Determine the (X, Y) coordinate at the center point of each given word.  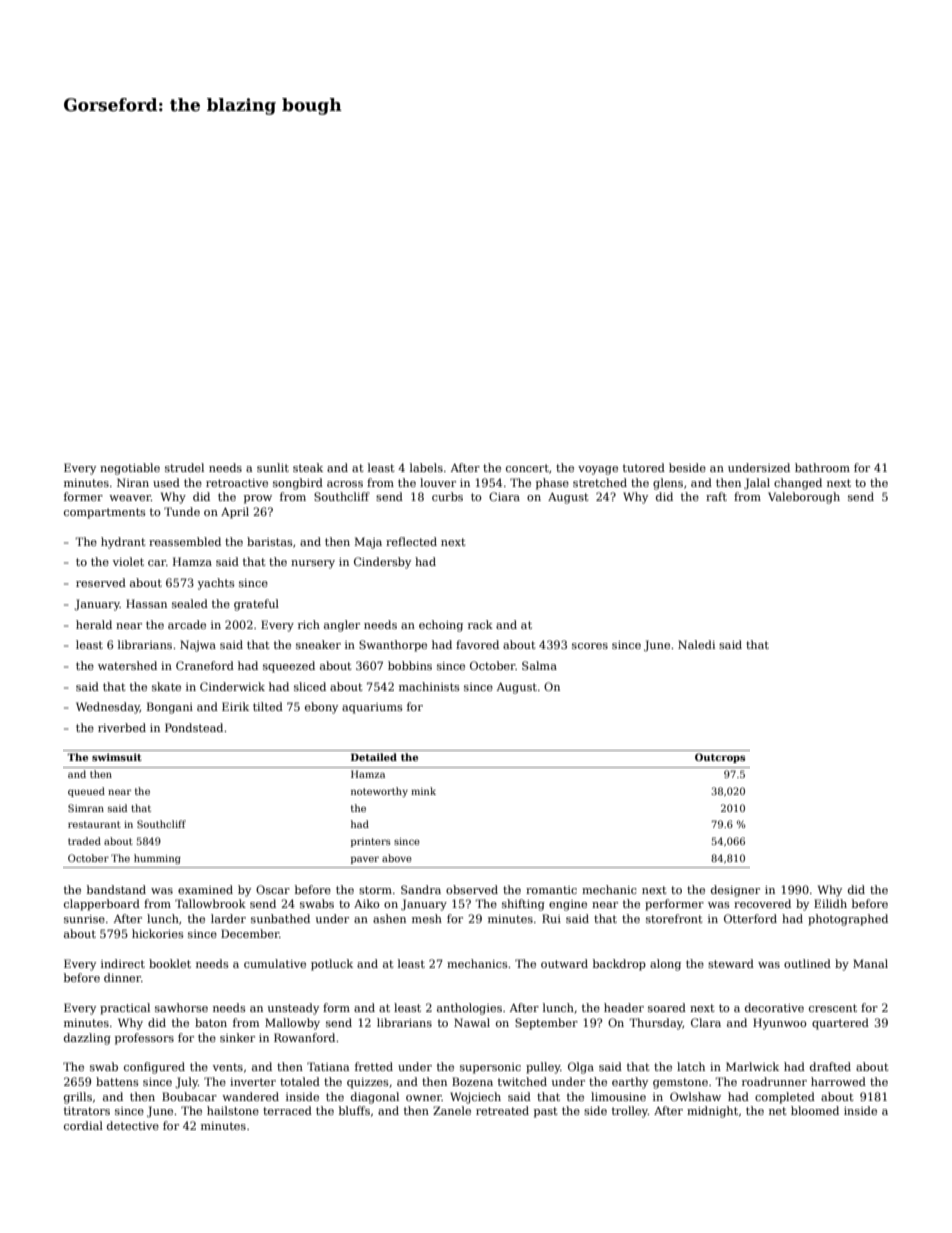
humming (157, 859)
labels (426, 467)
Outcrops (720, 758)
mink (423, 791)
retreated (502, 1110)
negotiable (130, 469)
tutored (644, 467)
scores (590, 646)
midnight (712, 1112)
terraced (287, 1110)
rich (309, 624)
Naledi (696, 644)
